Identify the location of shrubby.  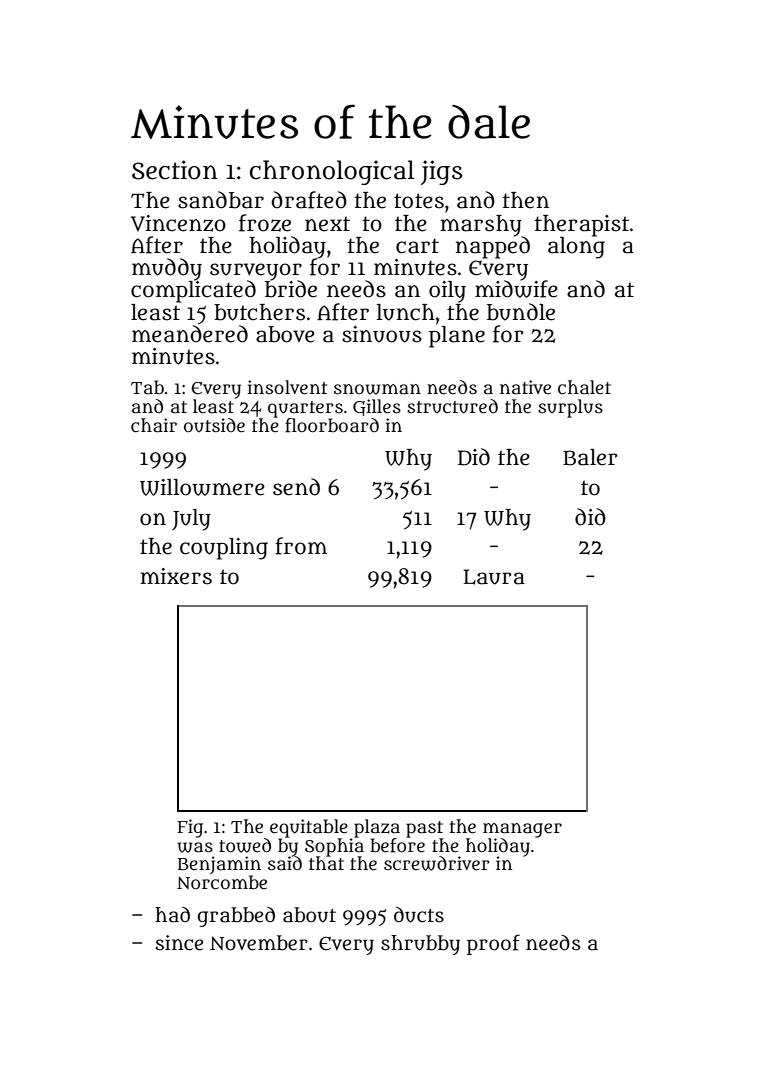
(420, 945).
